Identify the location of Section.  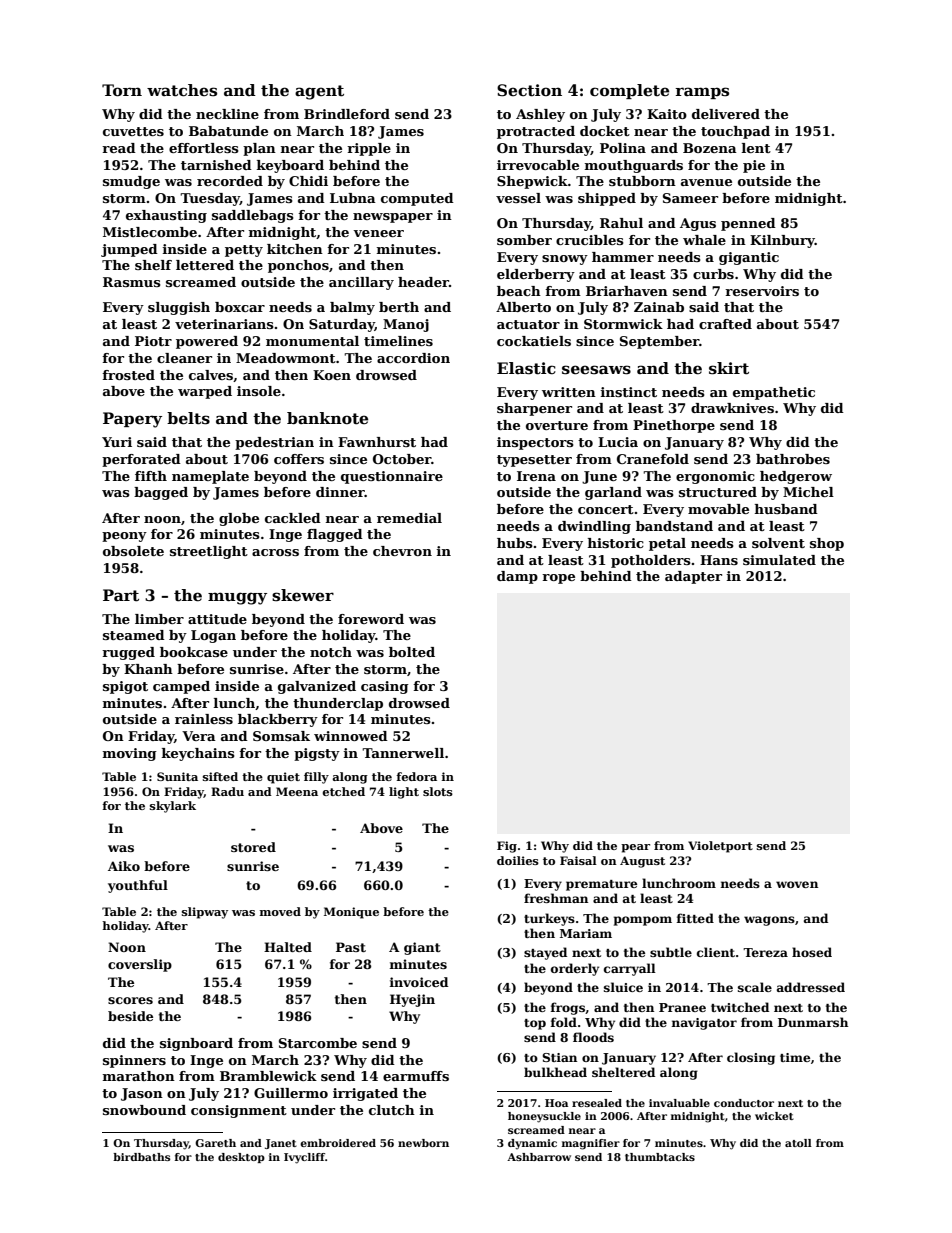
(529, 90).
